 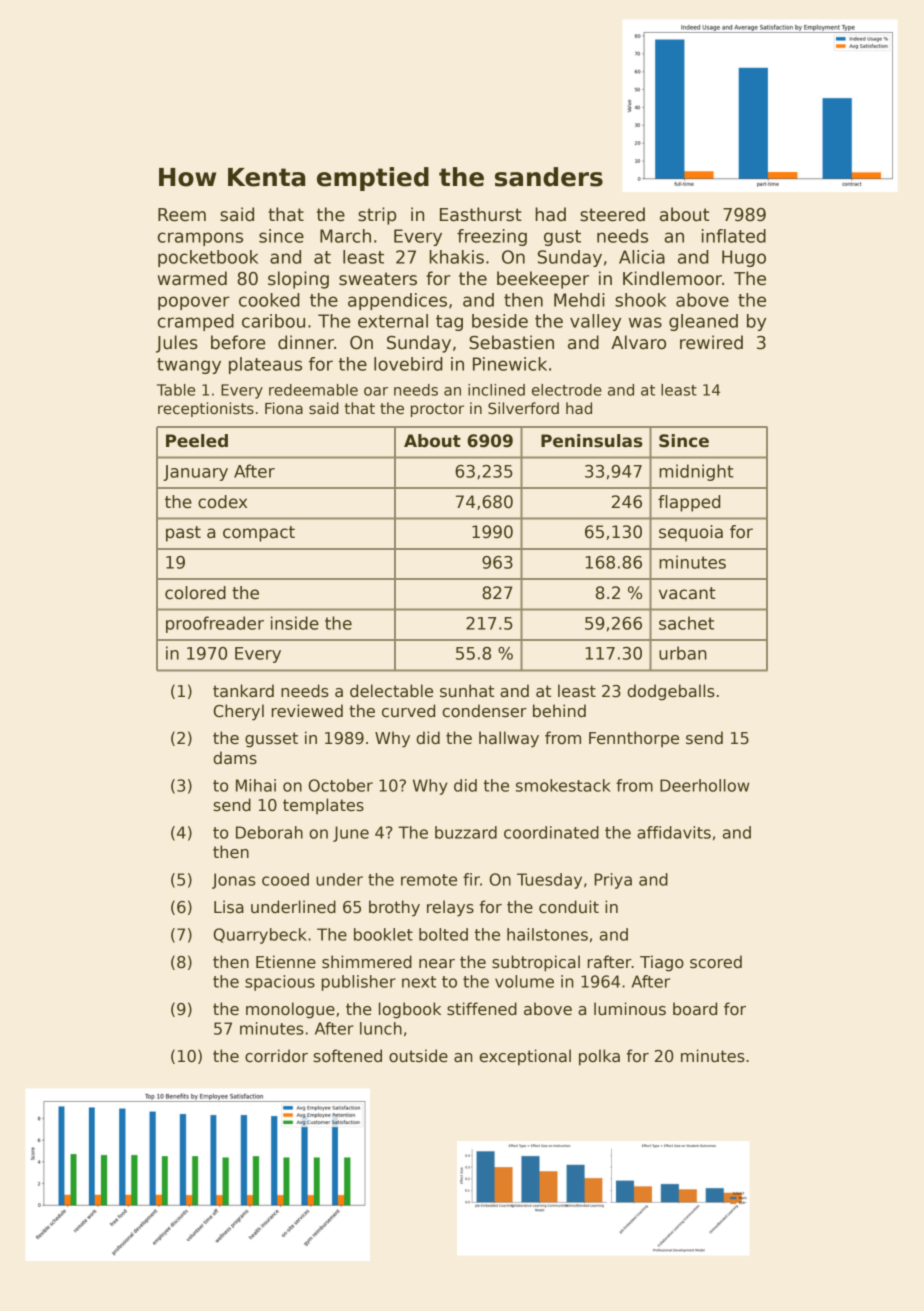 What do you see at coordinates (711, 342) in the page?
I see `rewired` at bounding box center [711, 342].
